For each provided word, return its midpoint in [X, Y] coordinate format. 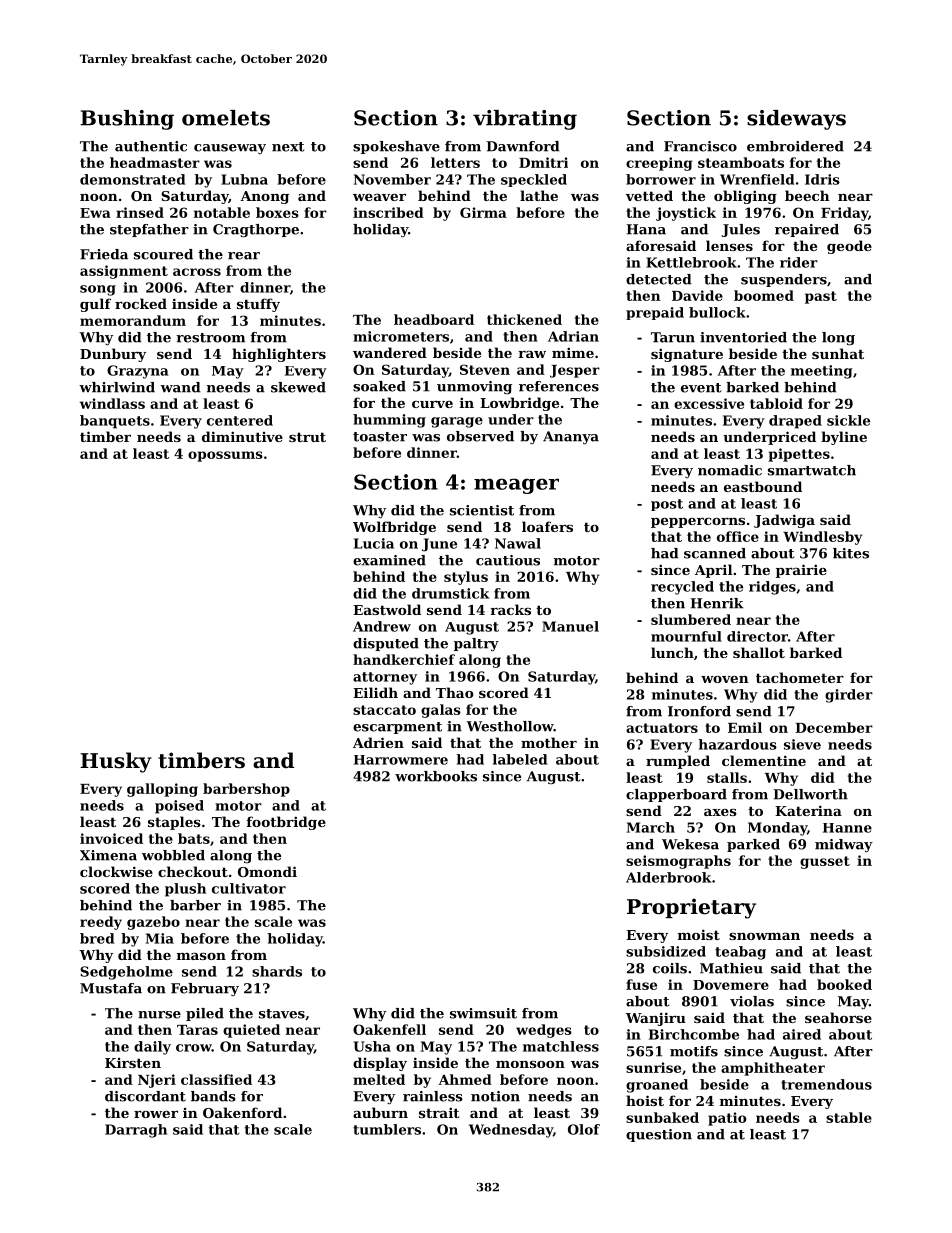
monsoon [530, 1064]
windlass [112, 403]
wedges [544, 1031]
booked [844, 984]
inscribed [388, 212]
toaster [380, 437]
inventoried [743, 337]
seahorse [838, 1017]
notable [222, 212]
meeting [822, 372]
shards [277, 971]
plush [185, 890]
